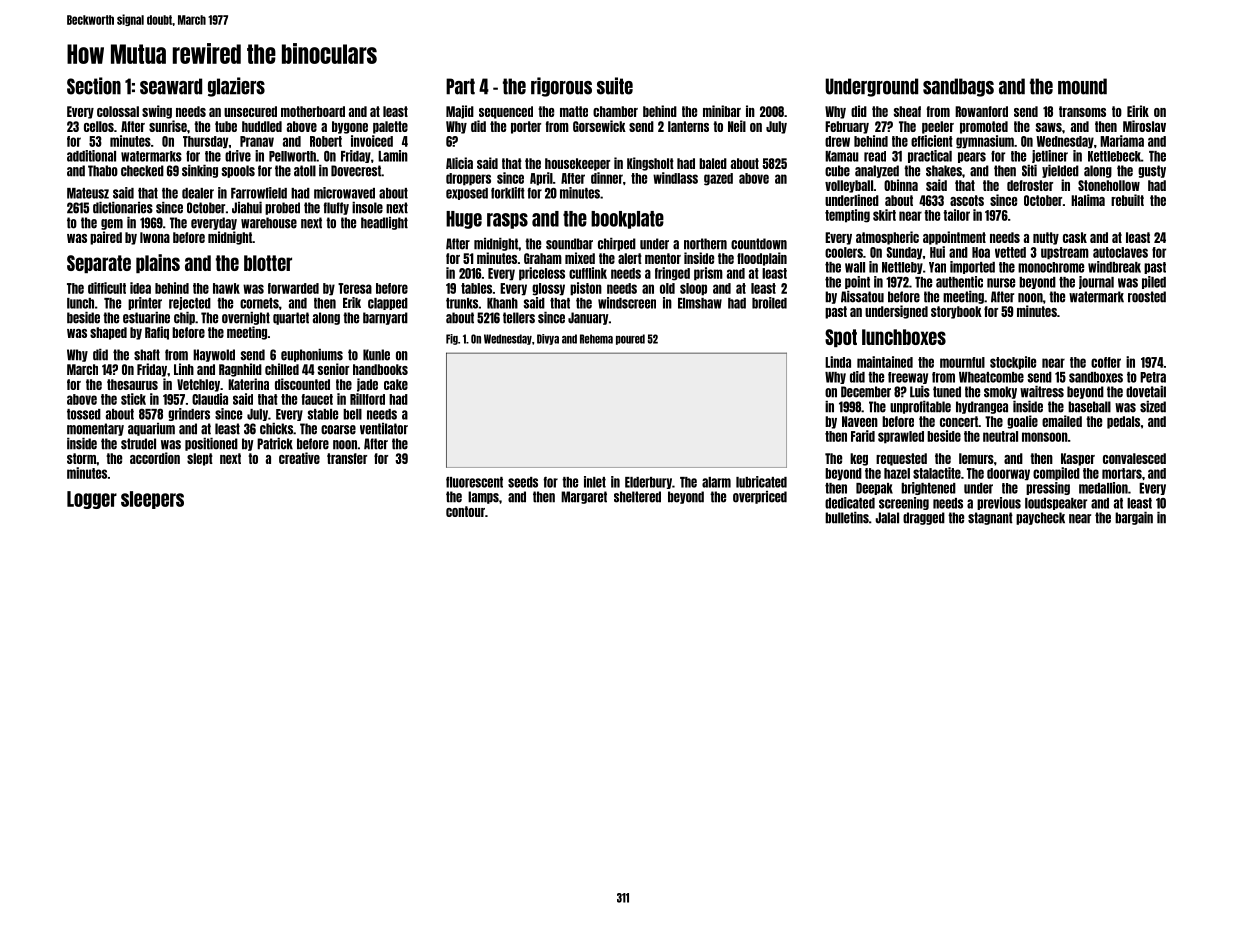 The height and width of the image is (952, 1233). I want to click on Haywold, so click(214, 355).
